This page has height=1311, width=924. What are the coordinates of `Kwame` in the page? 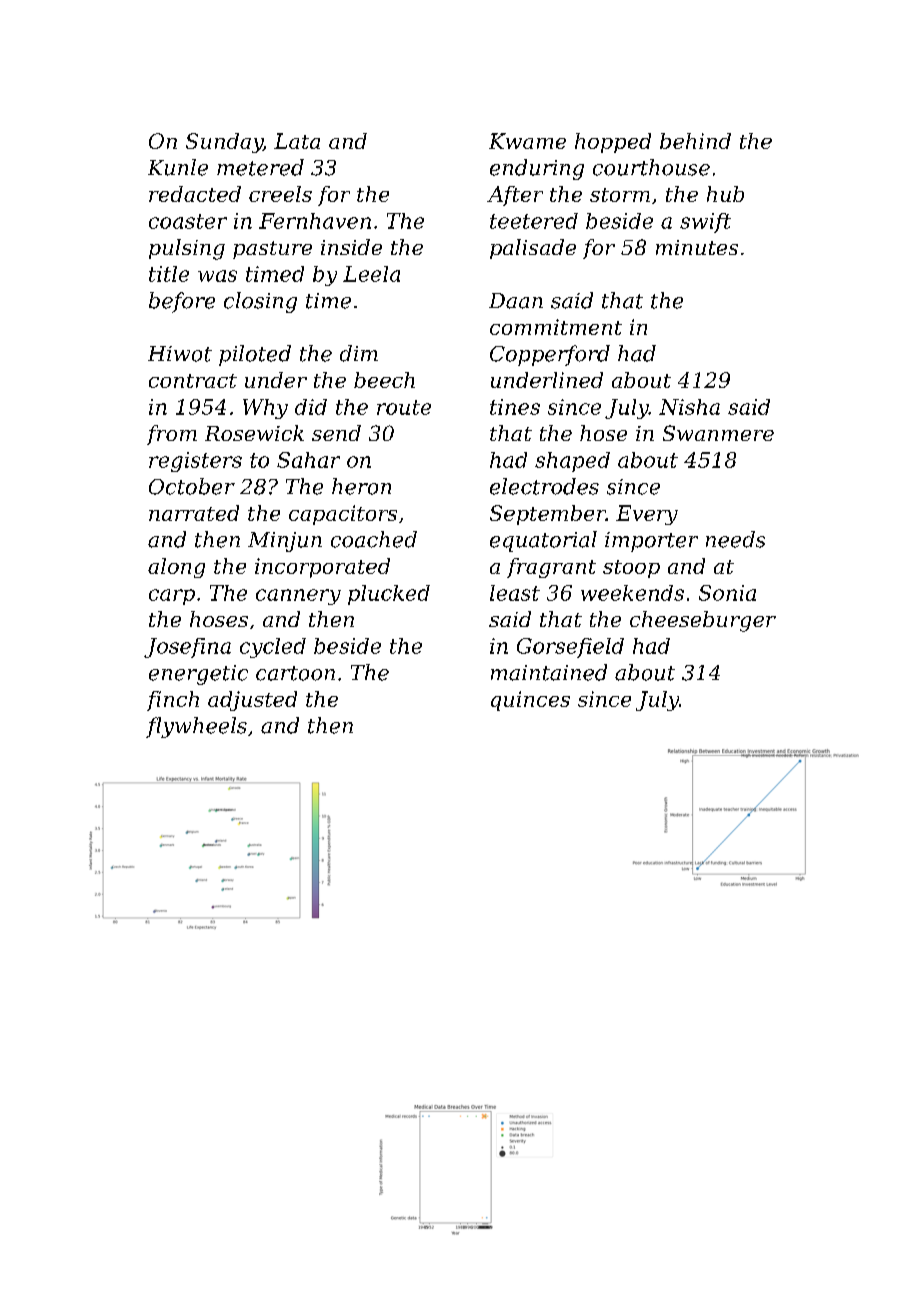 It's located at (527, 141).
